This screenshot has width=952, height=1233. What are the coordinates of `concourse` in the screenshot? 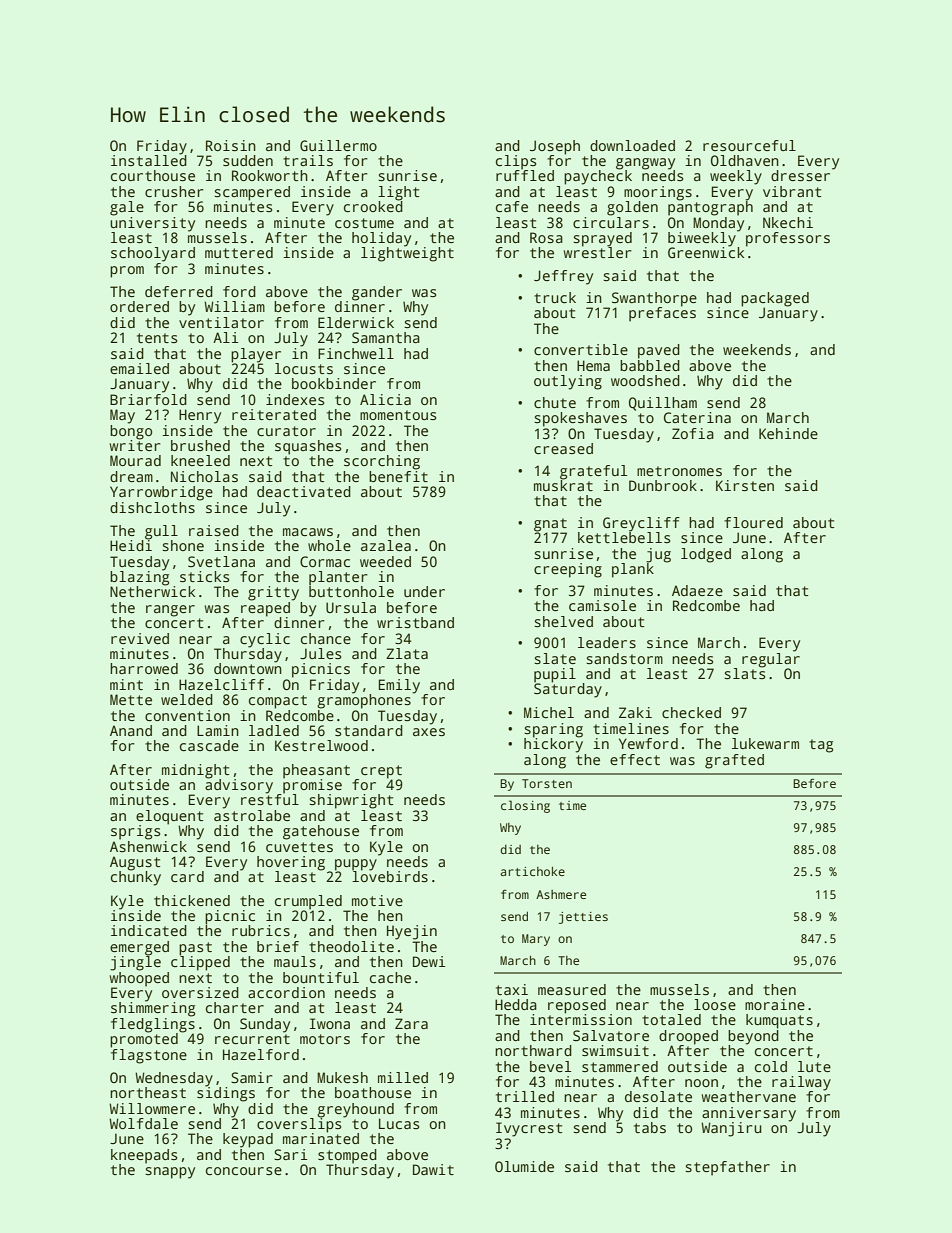 It's located at (244, 1171).
